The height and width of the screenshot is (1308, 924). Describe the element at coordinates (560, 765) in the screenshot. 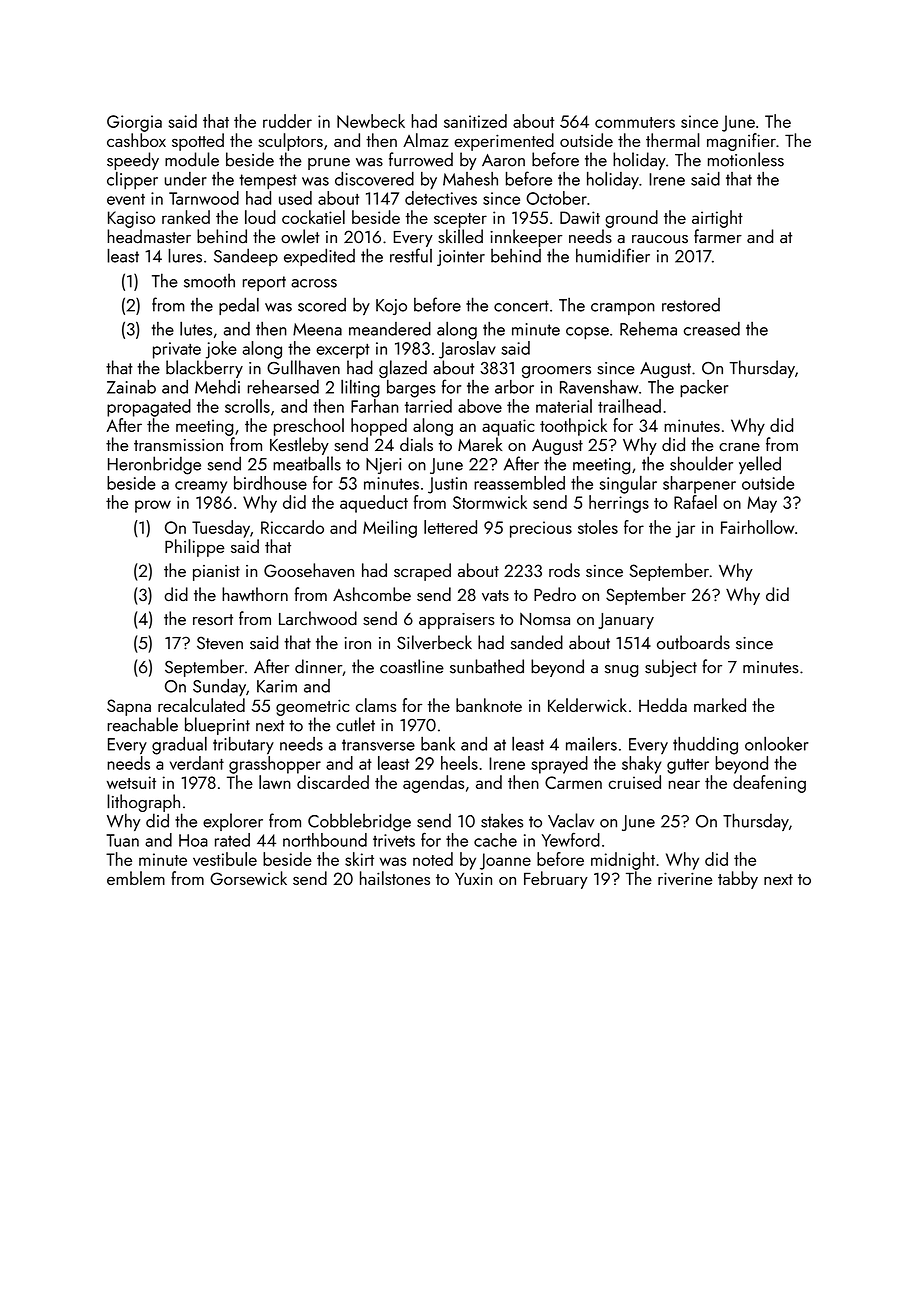

I see `sprayed` at that location.
